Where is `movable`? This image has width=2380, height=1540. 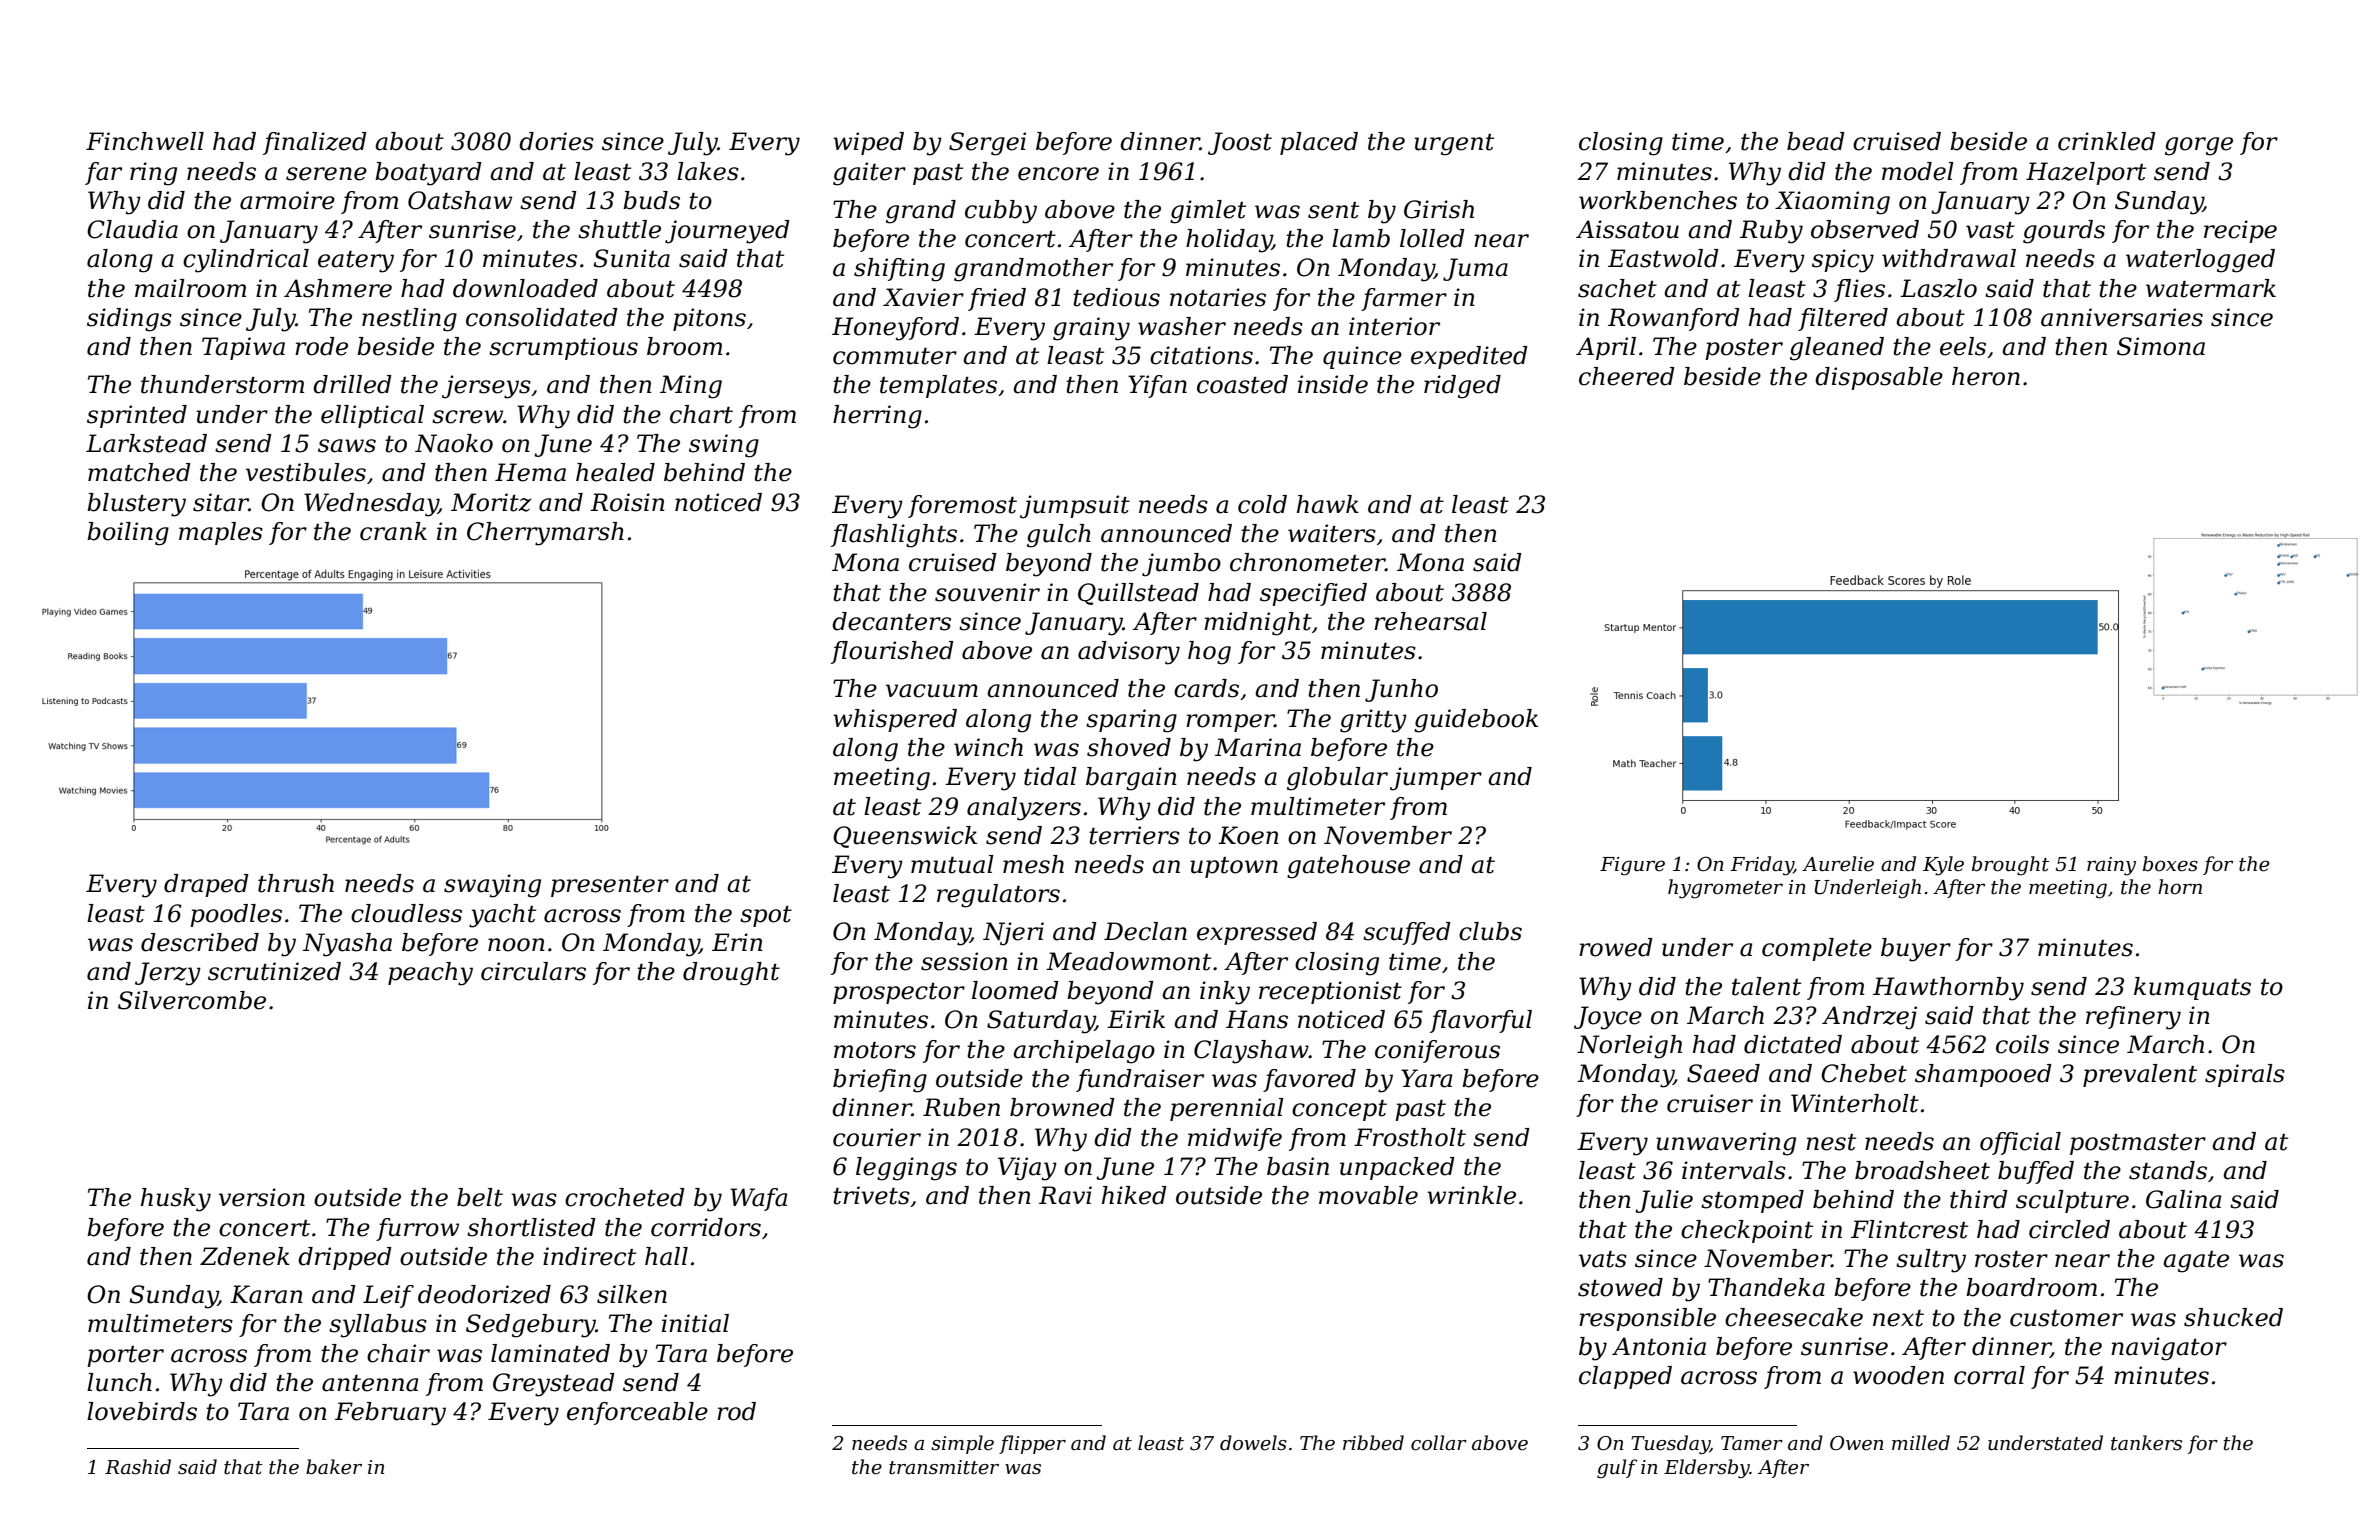
movable is located at coordinates (1368, 1195).
